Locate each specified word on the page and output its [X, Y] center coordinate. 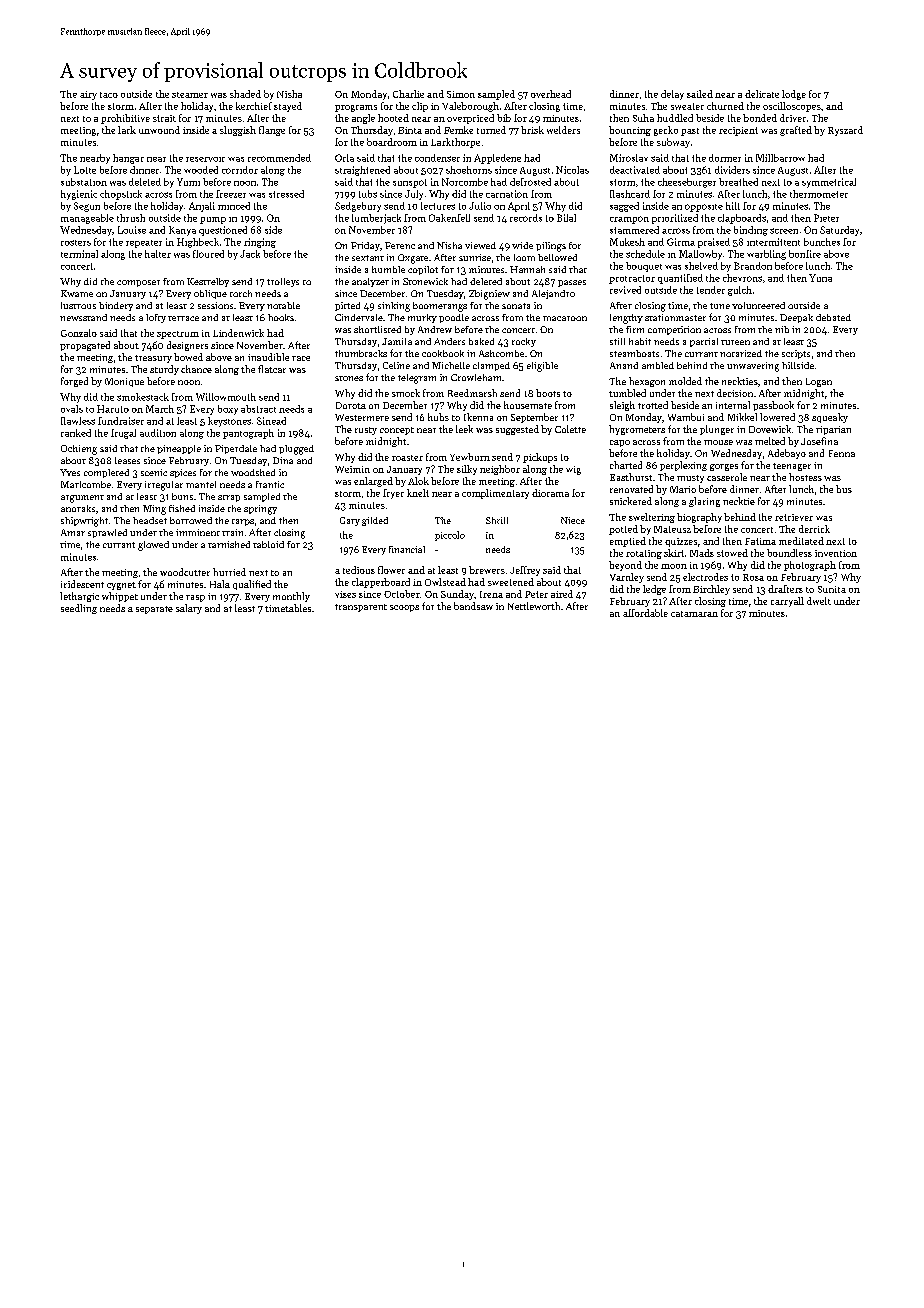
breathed [738, 182]
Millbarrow [780, 158]
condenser [437, 158]
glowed [153, 546]
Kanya [182, 231]
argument [82, 499]
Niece [573, 520]
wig [573, 470]
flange [272, 131]
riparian [833, 430]
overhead [551, 94]
